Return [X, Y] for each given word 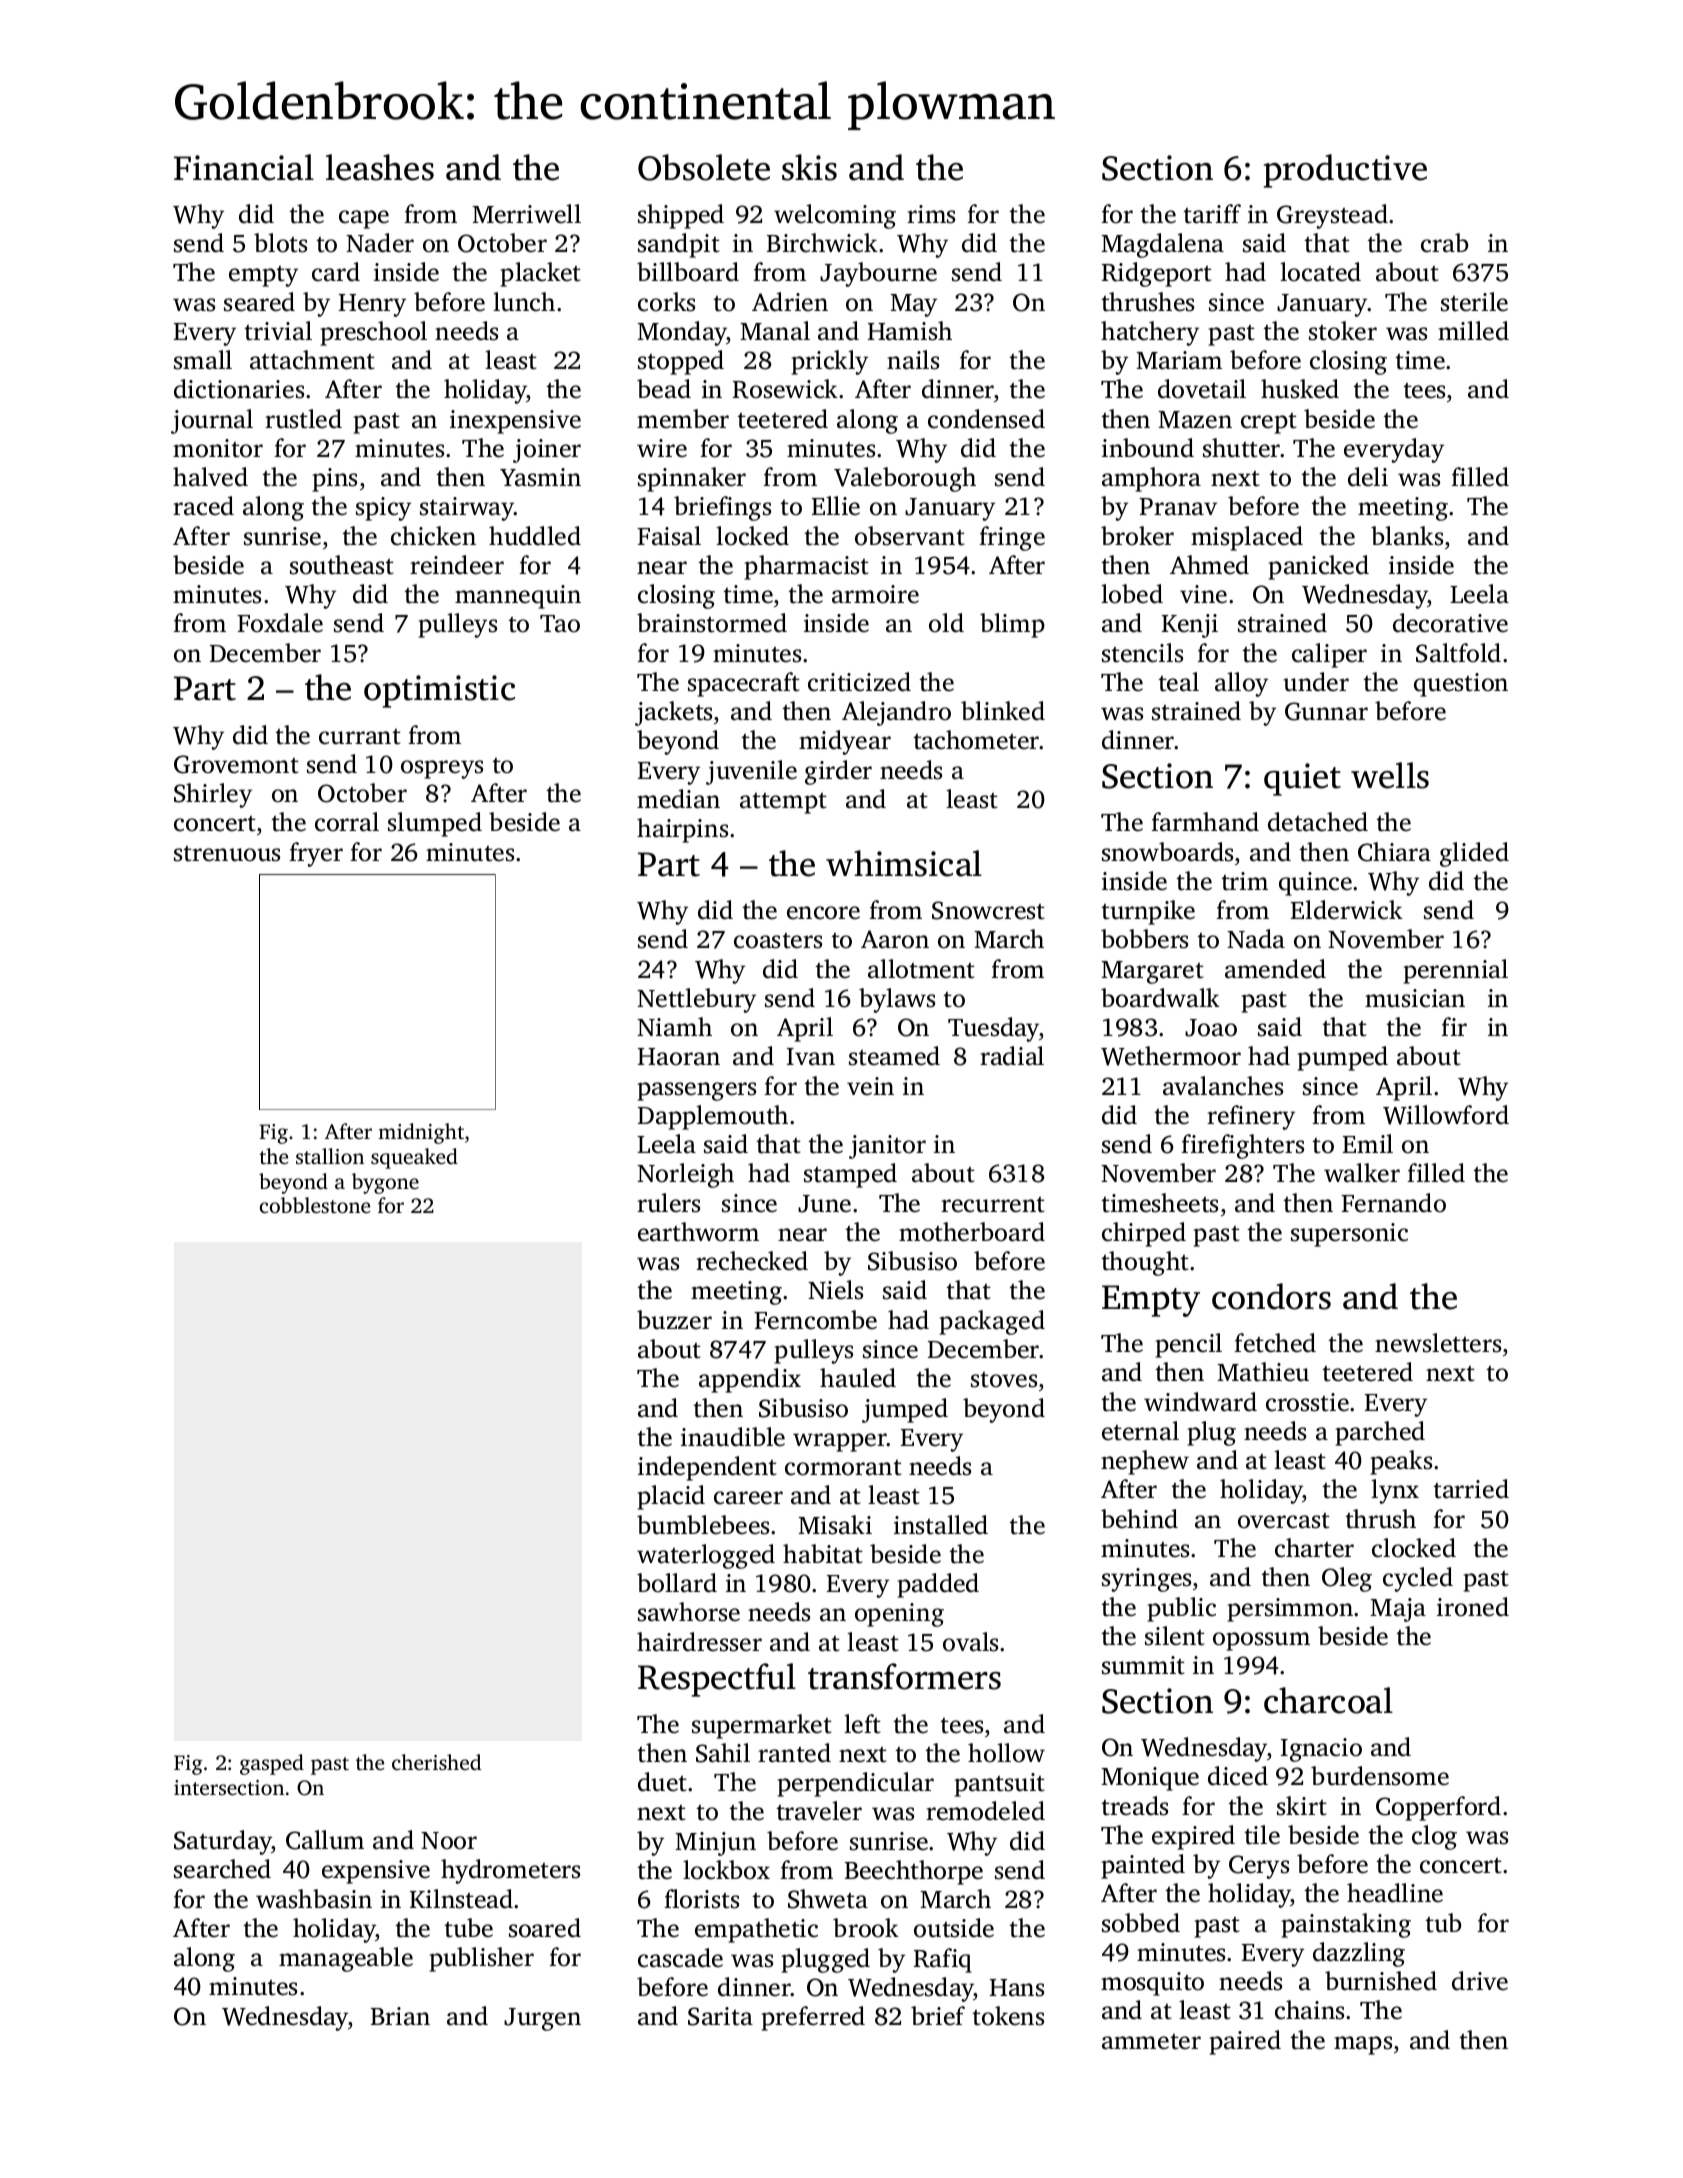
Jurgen [542, 2019]
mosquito [1152, 1984]
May [913, 305]
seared [259, 302]
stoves [1004, 1380]
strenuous [227, 854]
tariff [1212, 214]
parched [1380, 1433]
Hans [1017, 1988]
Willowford [1446, 1115]
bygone [385, 1183]
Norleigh [685, 1175]
